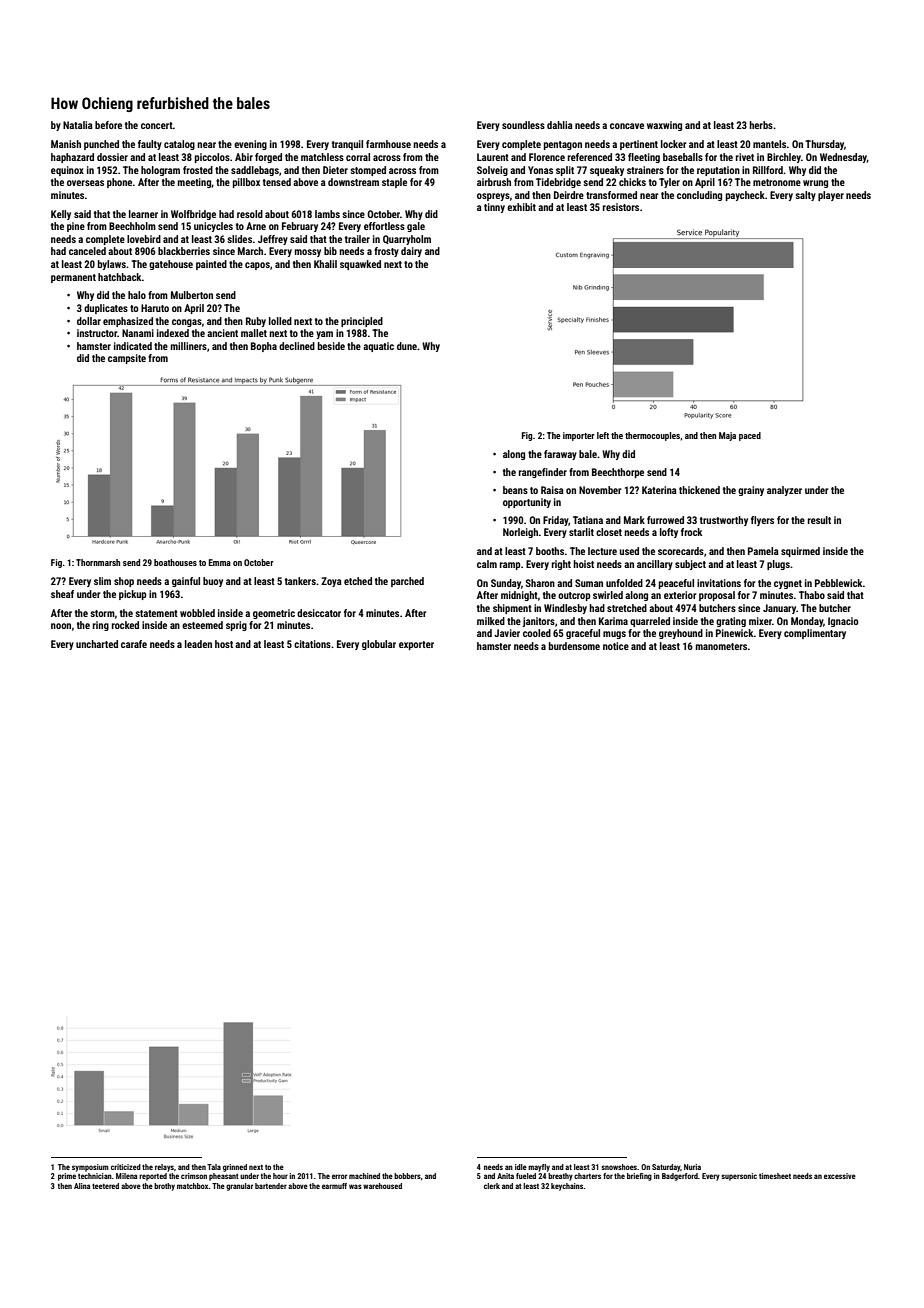  What do you see at coordinates (144, 239) in the image?
I see `lovebird` at bounding box center [144, 239].
